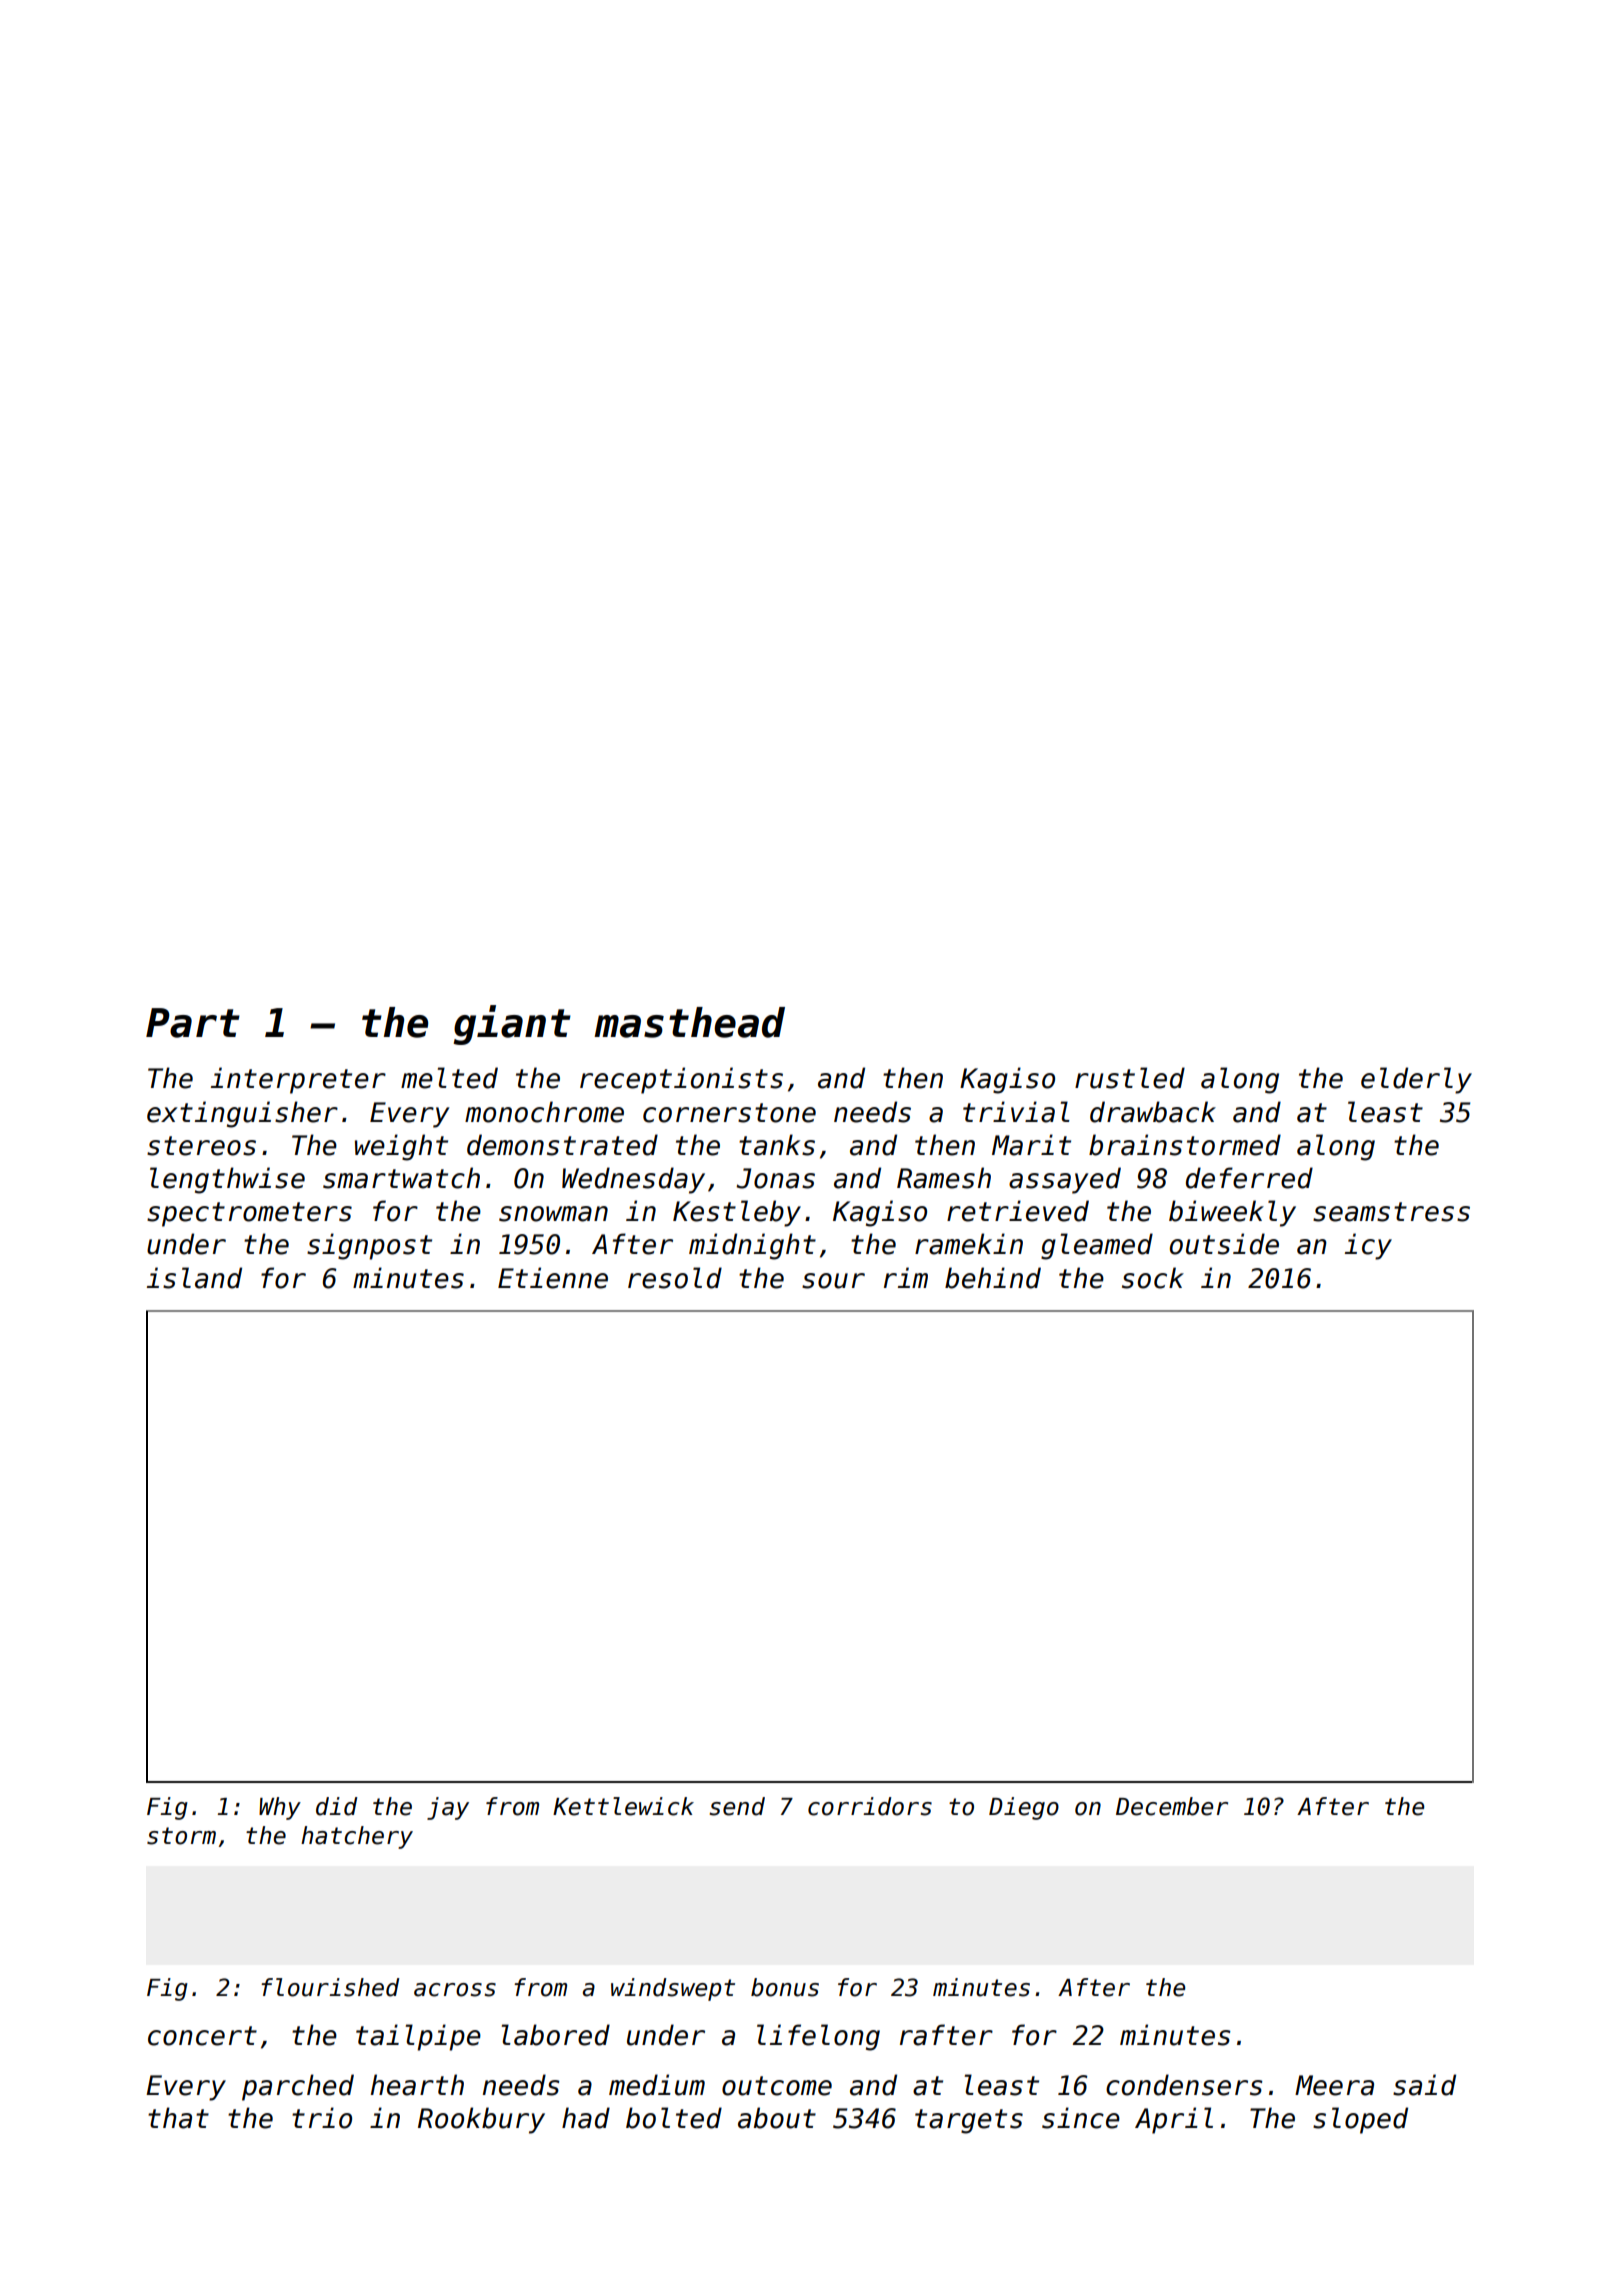  What do you see at coordinates (280, 1808) in the screenshot?
I see `Why` at bounding box center [280, 1808].
